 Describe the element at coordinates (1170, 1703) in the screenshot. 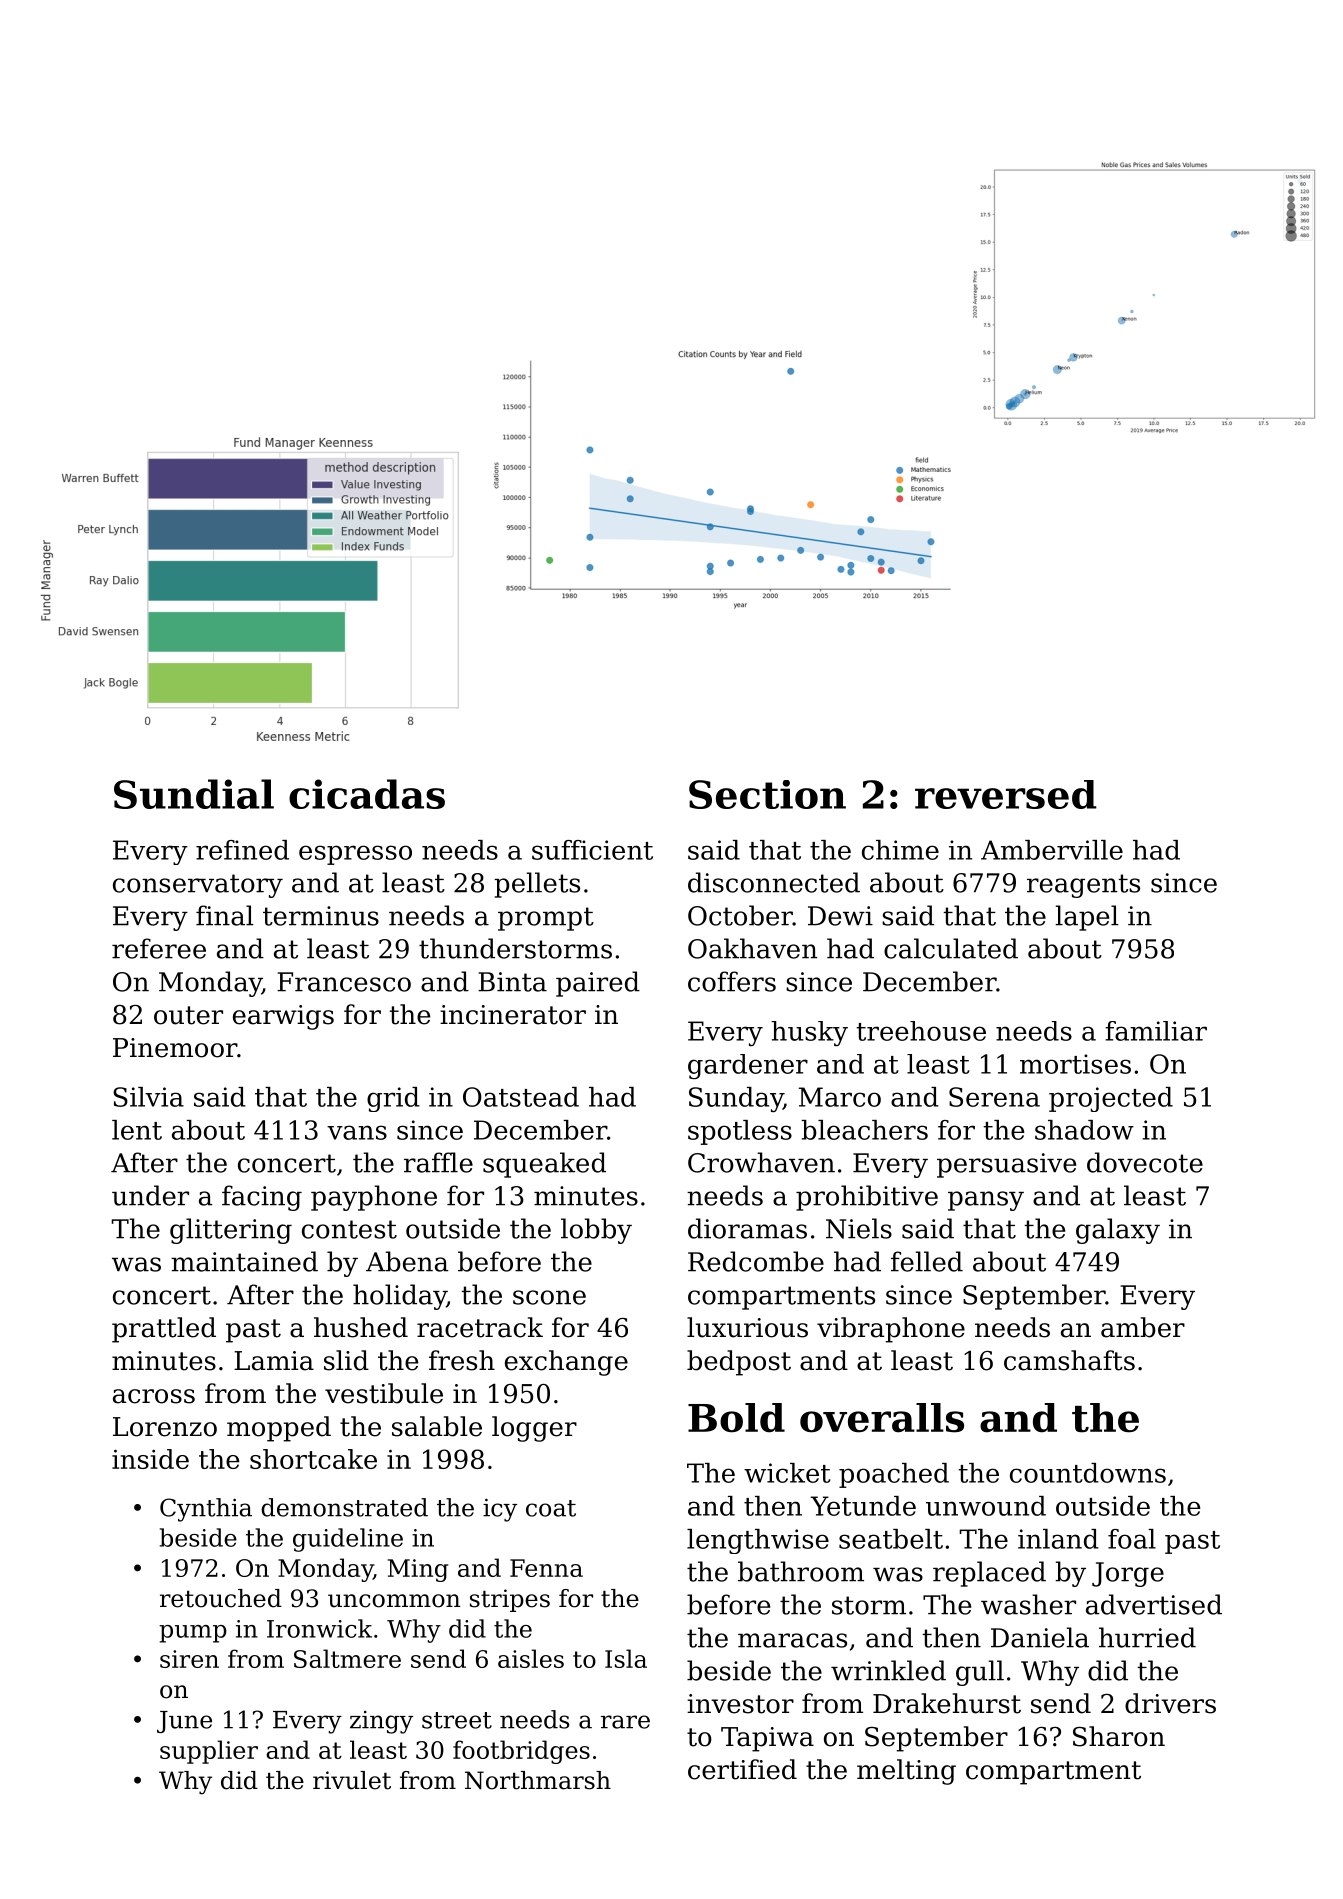

I see `drivers` at that location.
